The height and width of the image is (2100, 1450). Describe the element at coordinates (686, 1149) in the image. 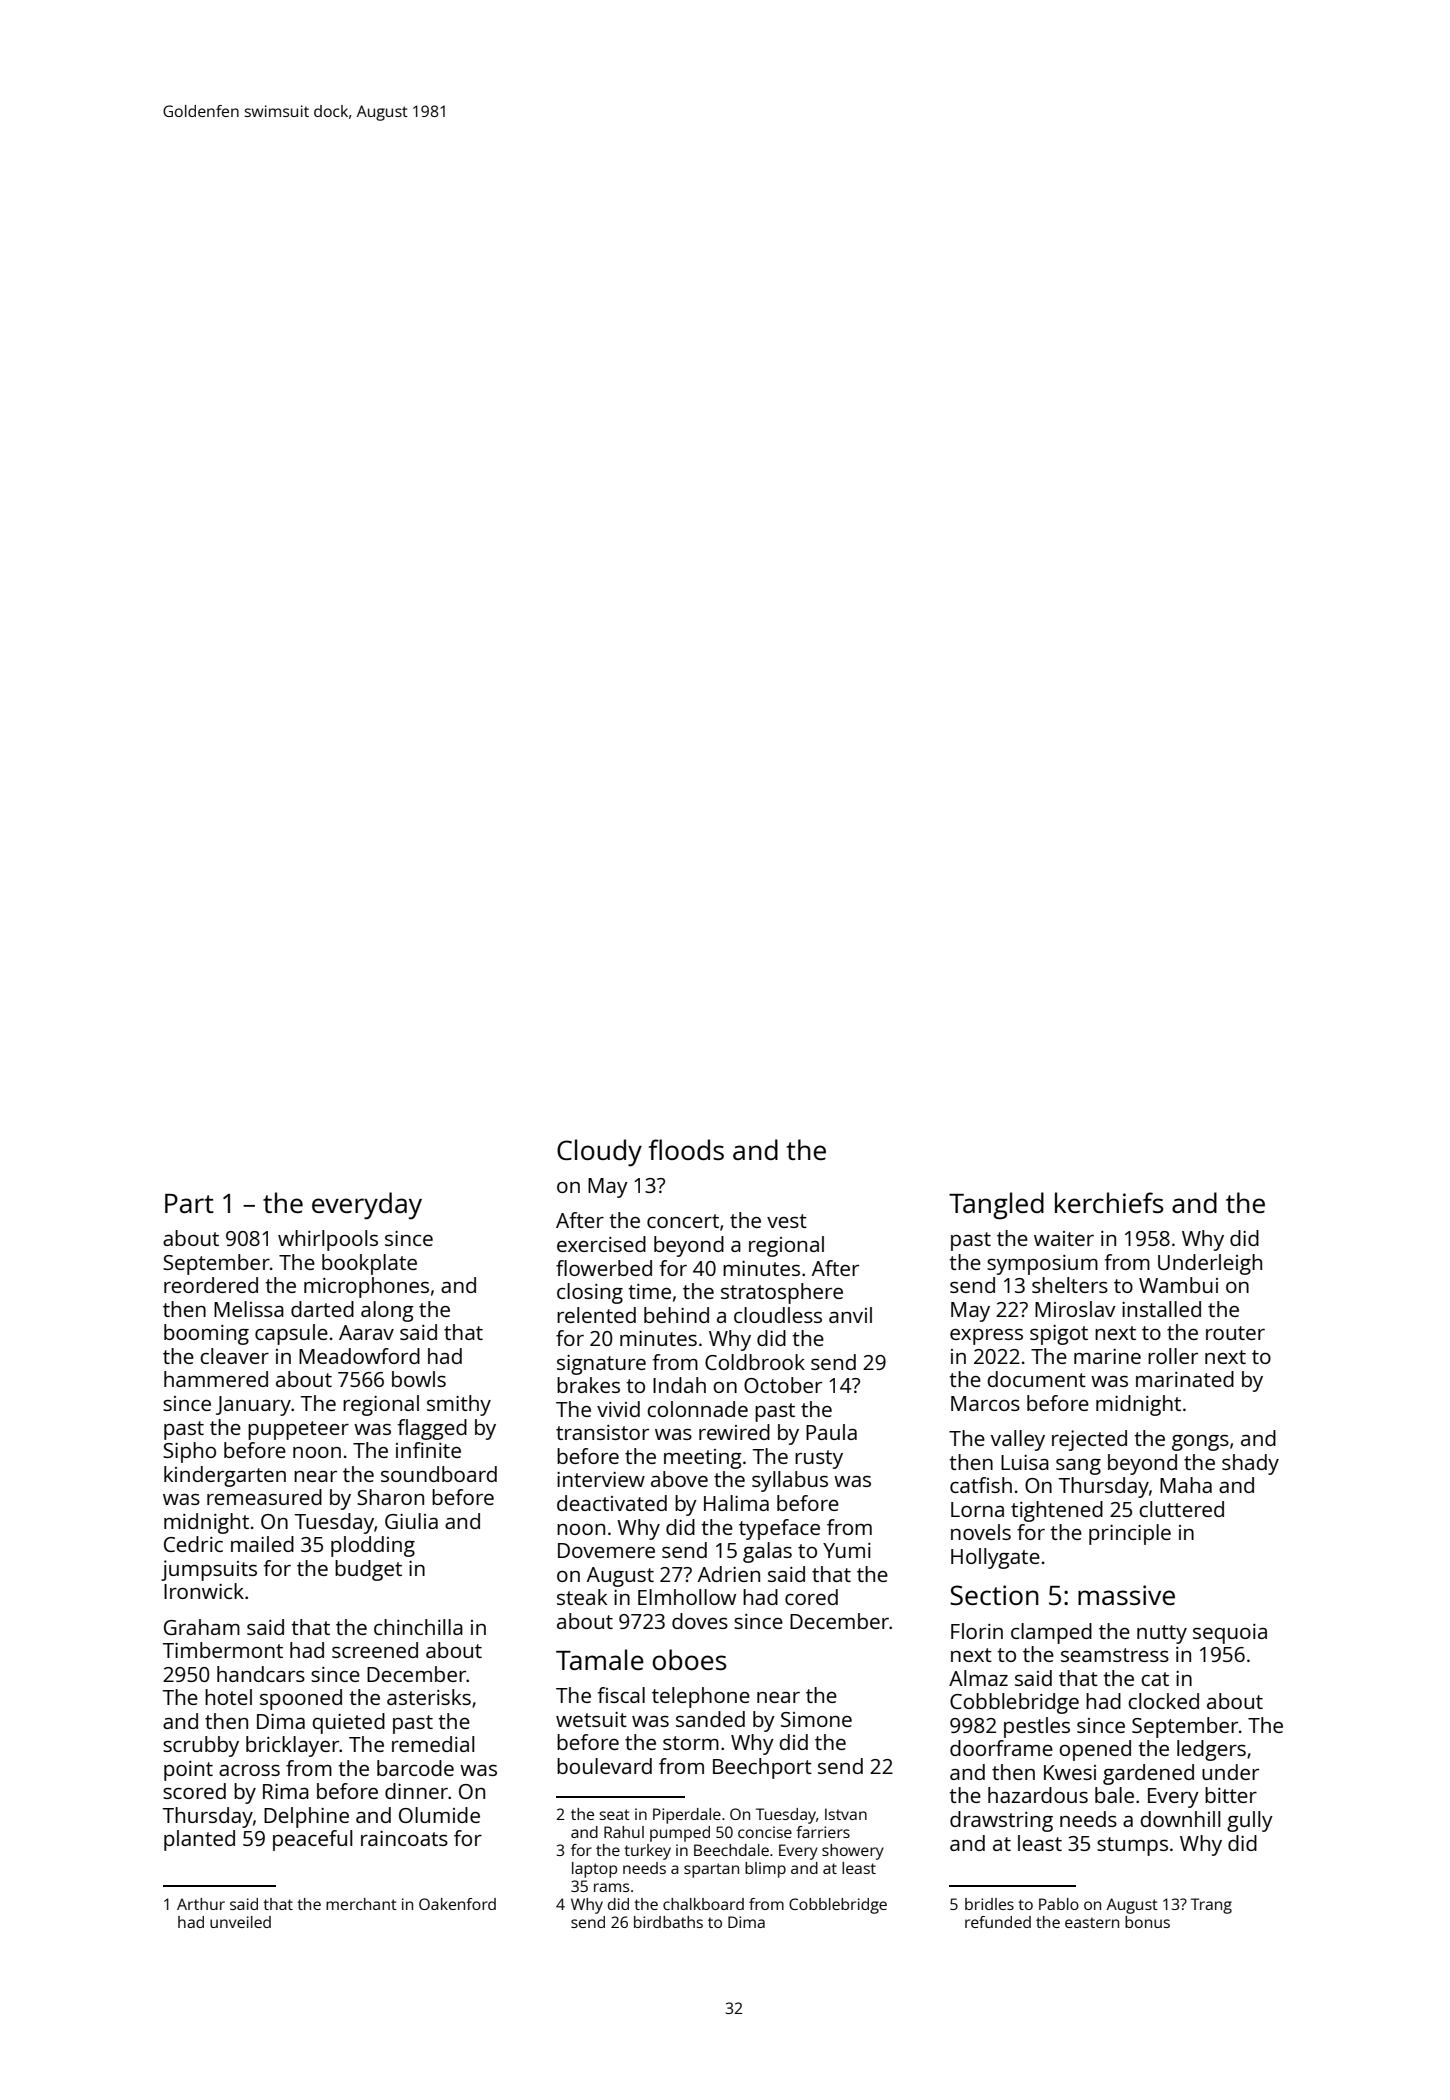

I see `floods` at that location.
